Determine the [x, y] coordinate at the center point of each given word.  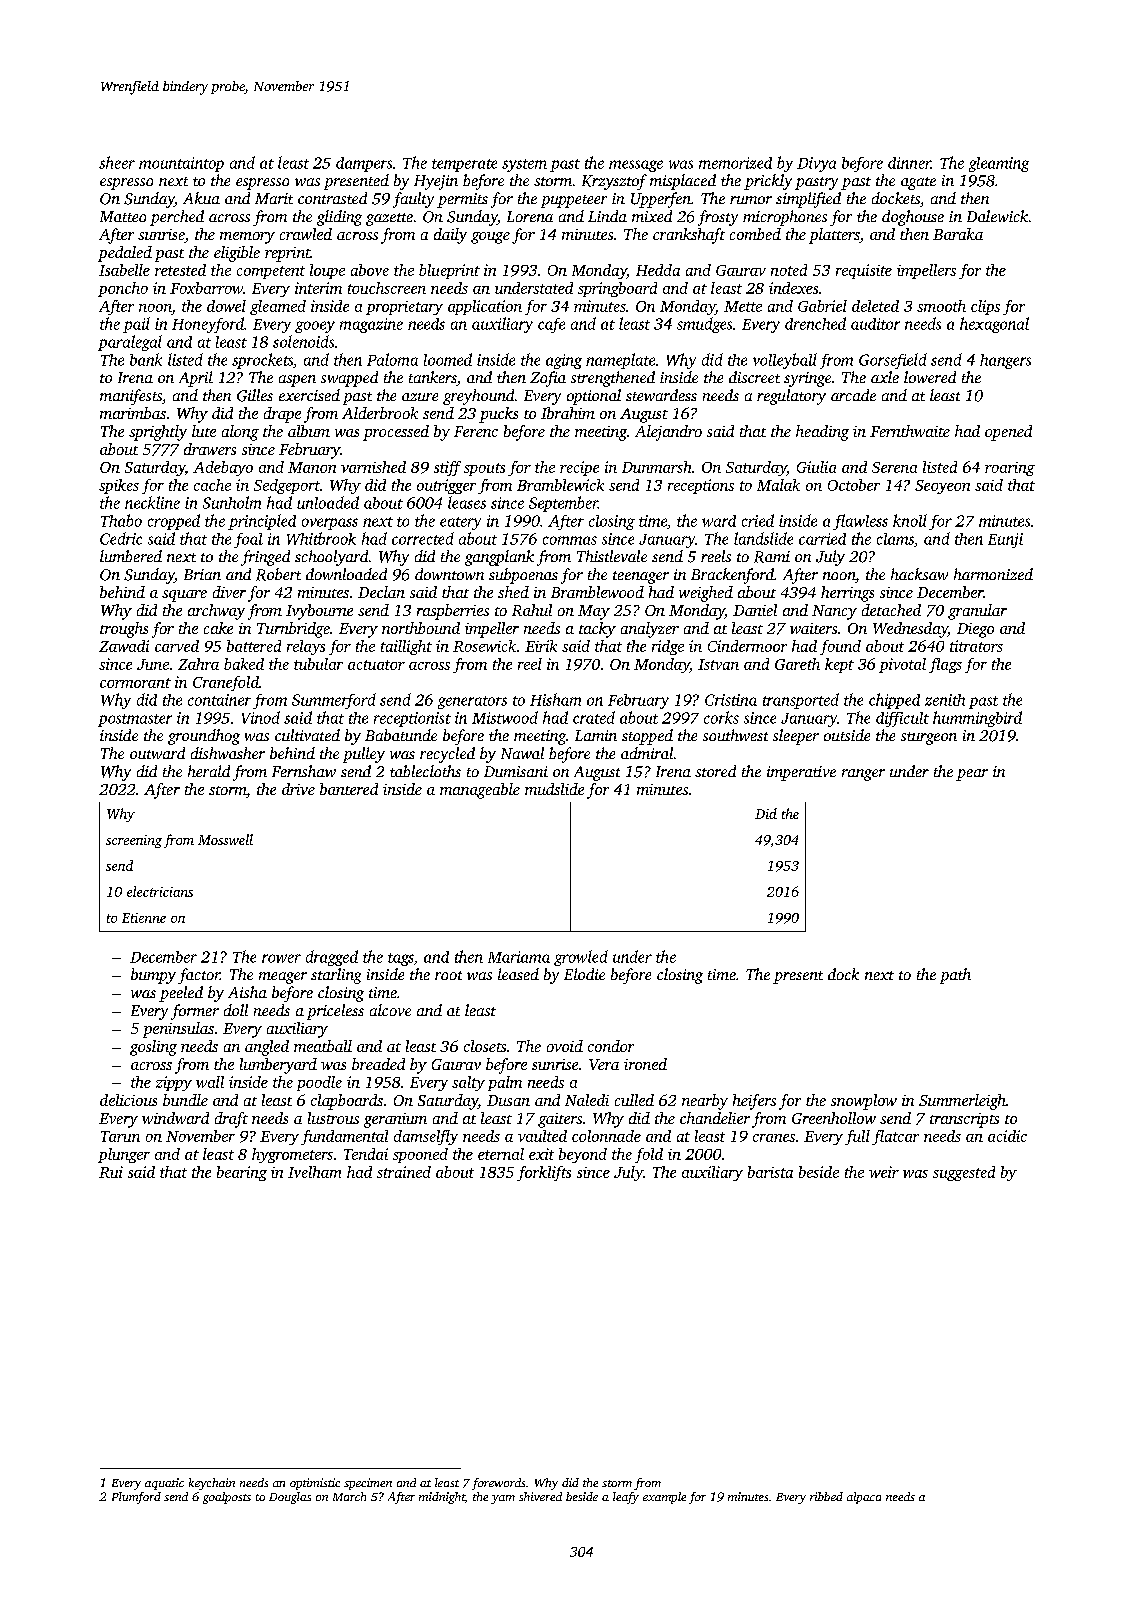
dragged [332, 958]
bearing [242, 1173]
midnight [442, 1498]
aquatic [164, 1484]
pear [972, 775]
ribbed [826, 1496]
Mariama [519, 957]
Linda [607, 216]
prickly [768, 182]
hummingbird [977, 719]
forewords [498, 1484]
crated [594, 717]
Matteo [123, 216]
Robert [278, 574]
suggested [964, 1173]
